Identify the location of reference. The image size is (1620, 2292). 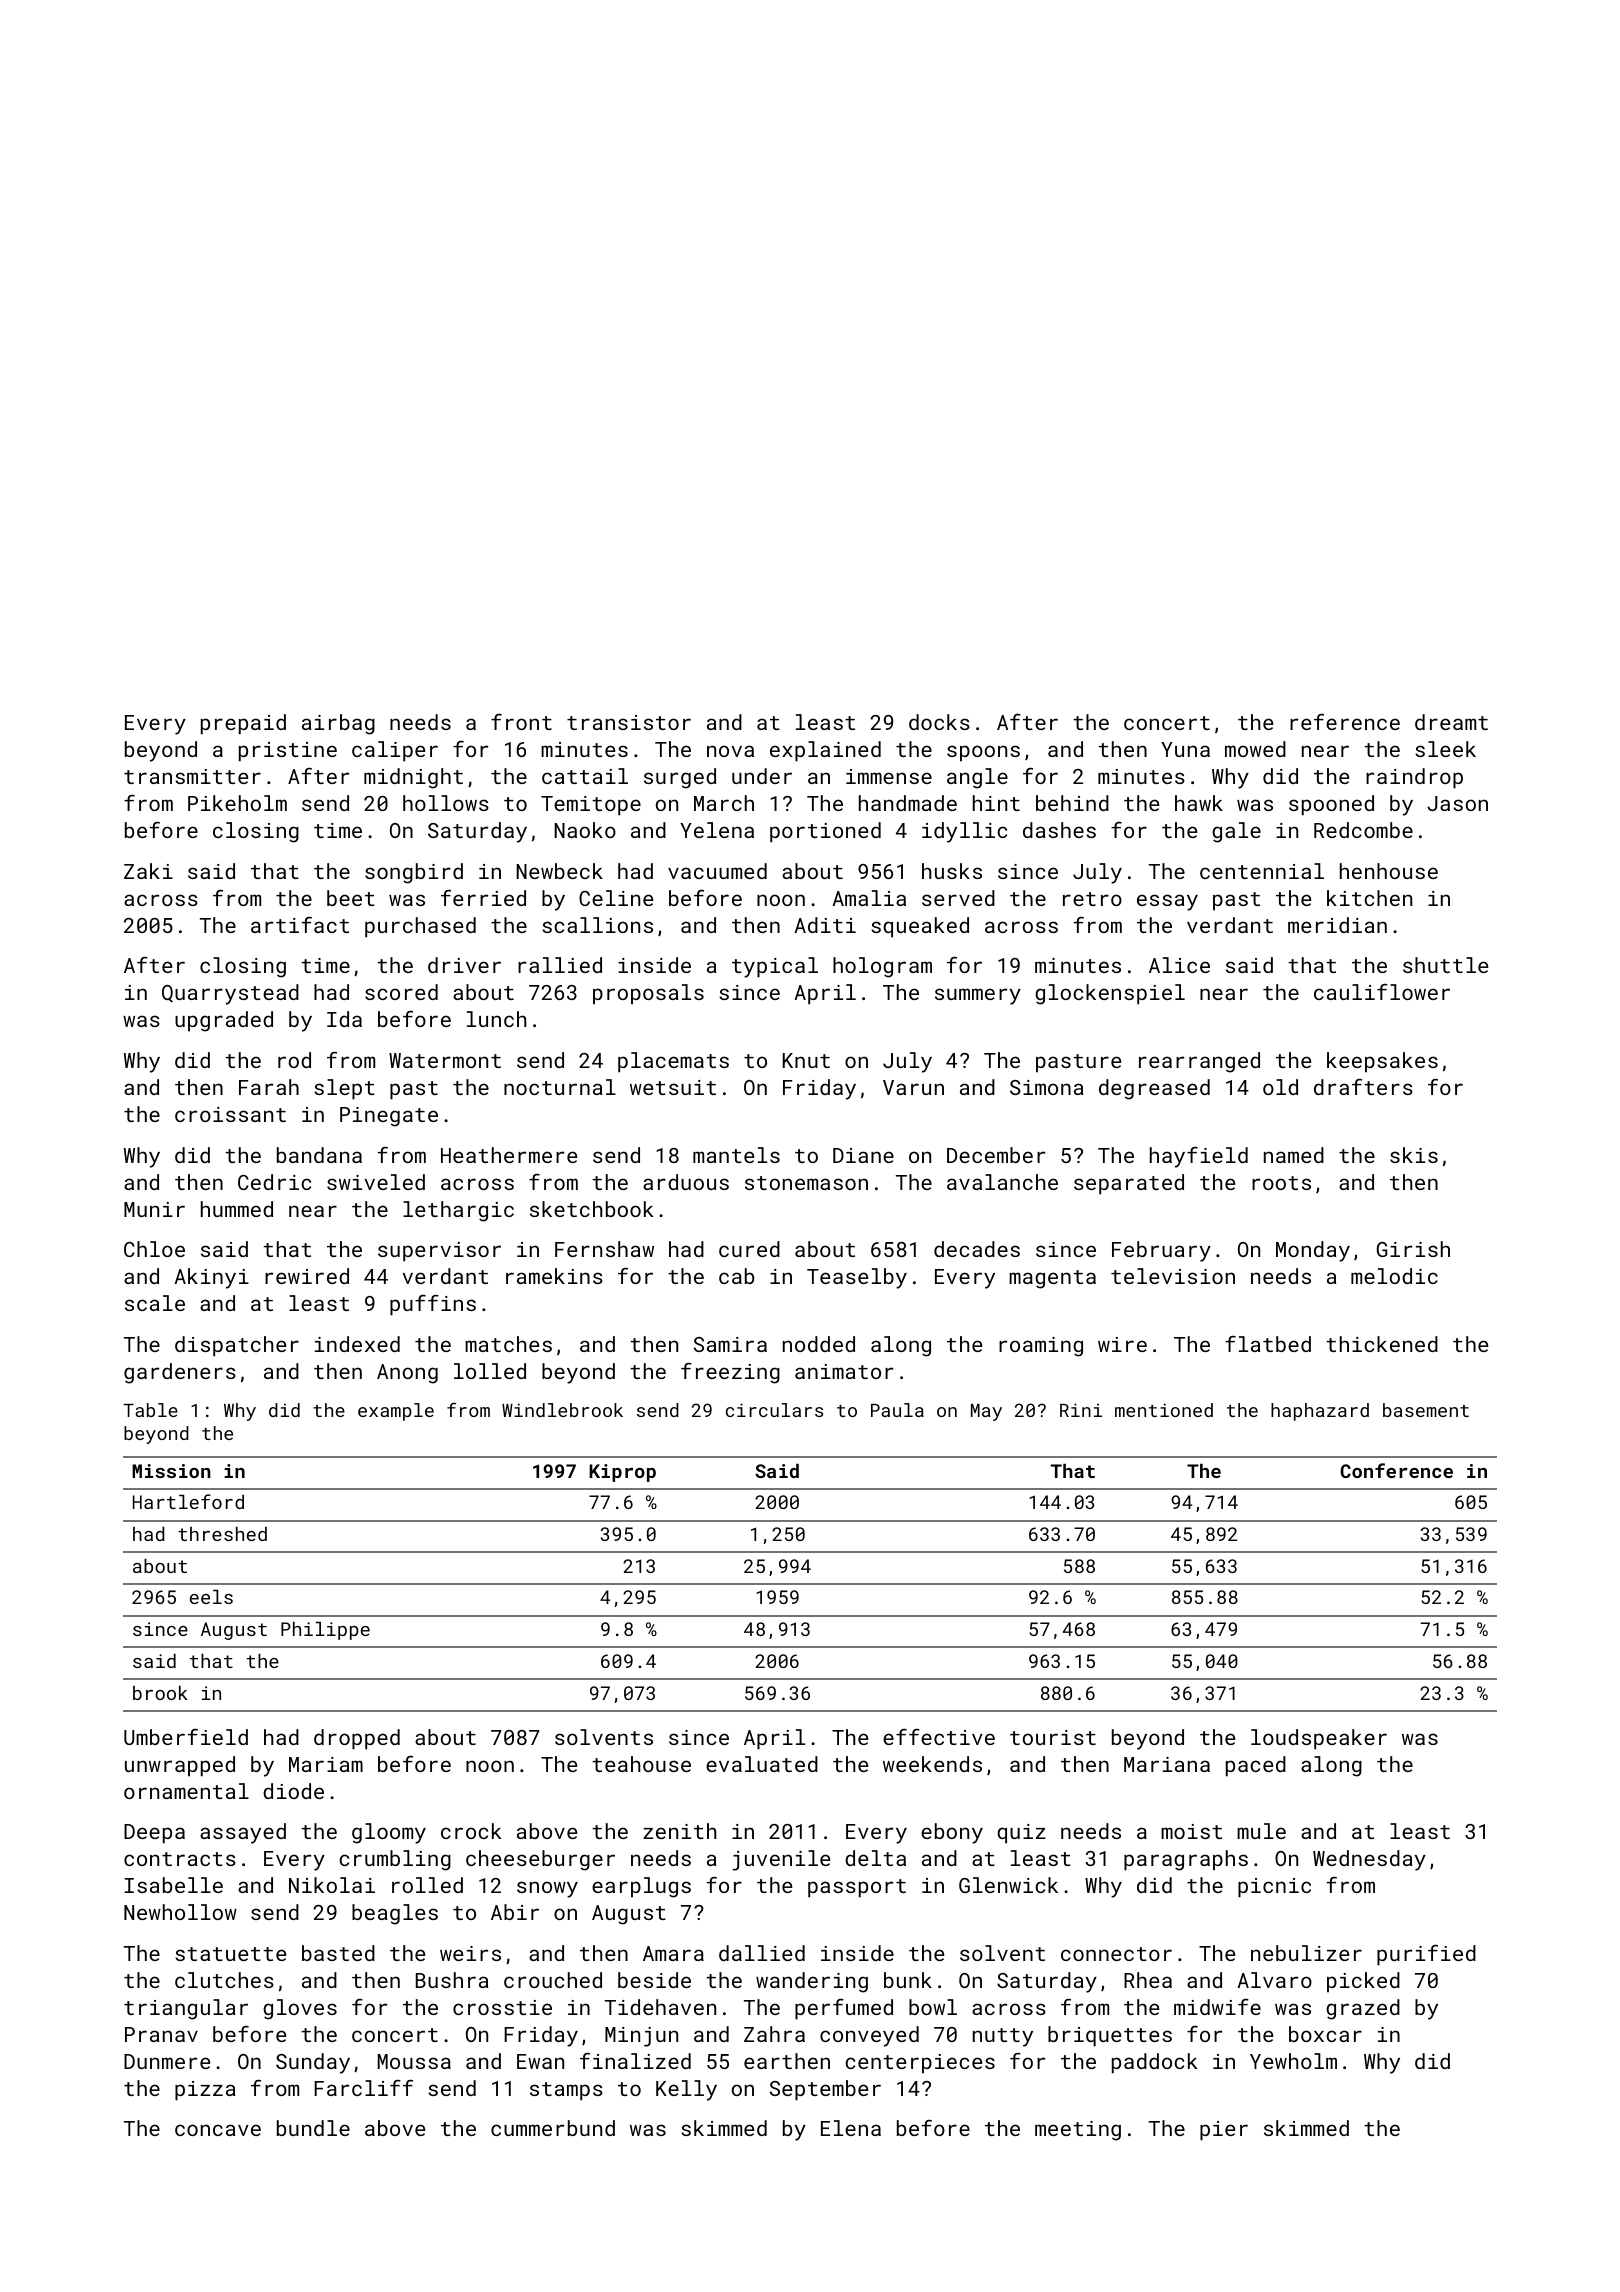
(1345, 722).
